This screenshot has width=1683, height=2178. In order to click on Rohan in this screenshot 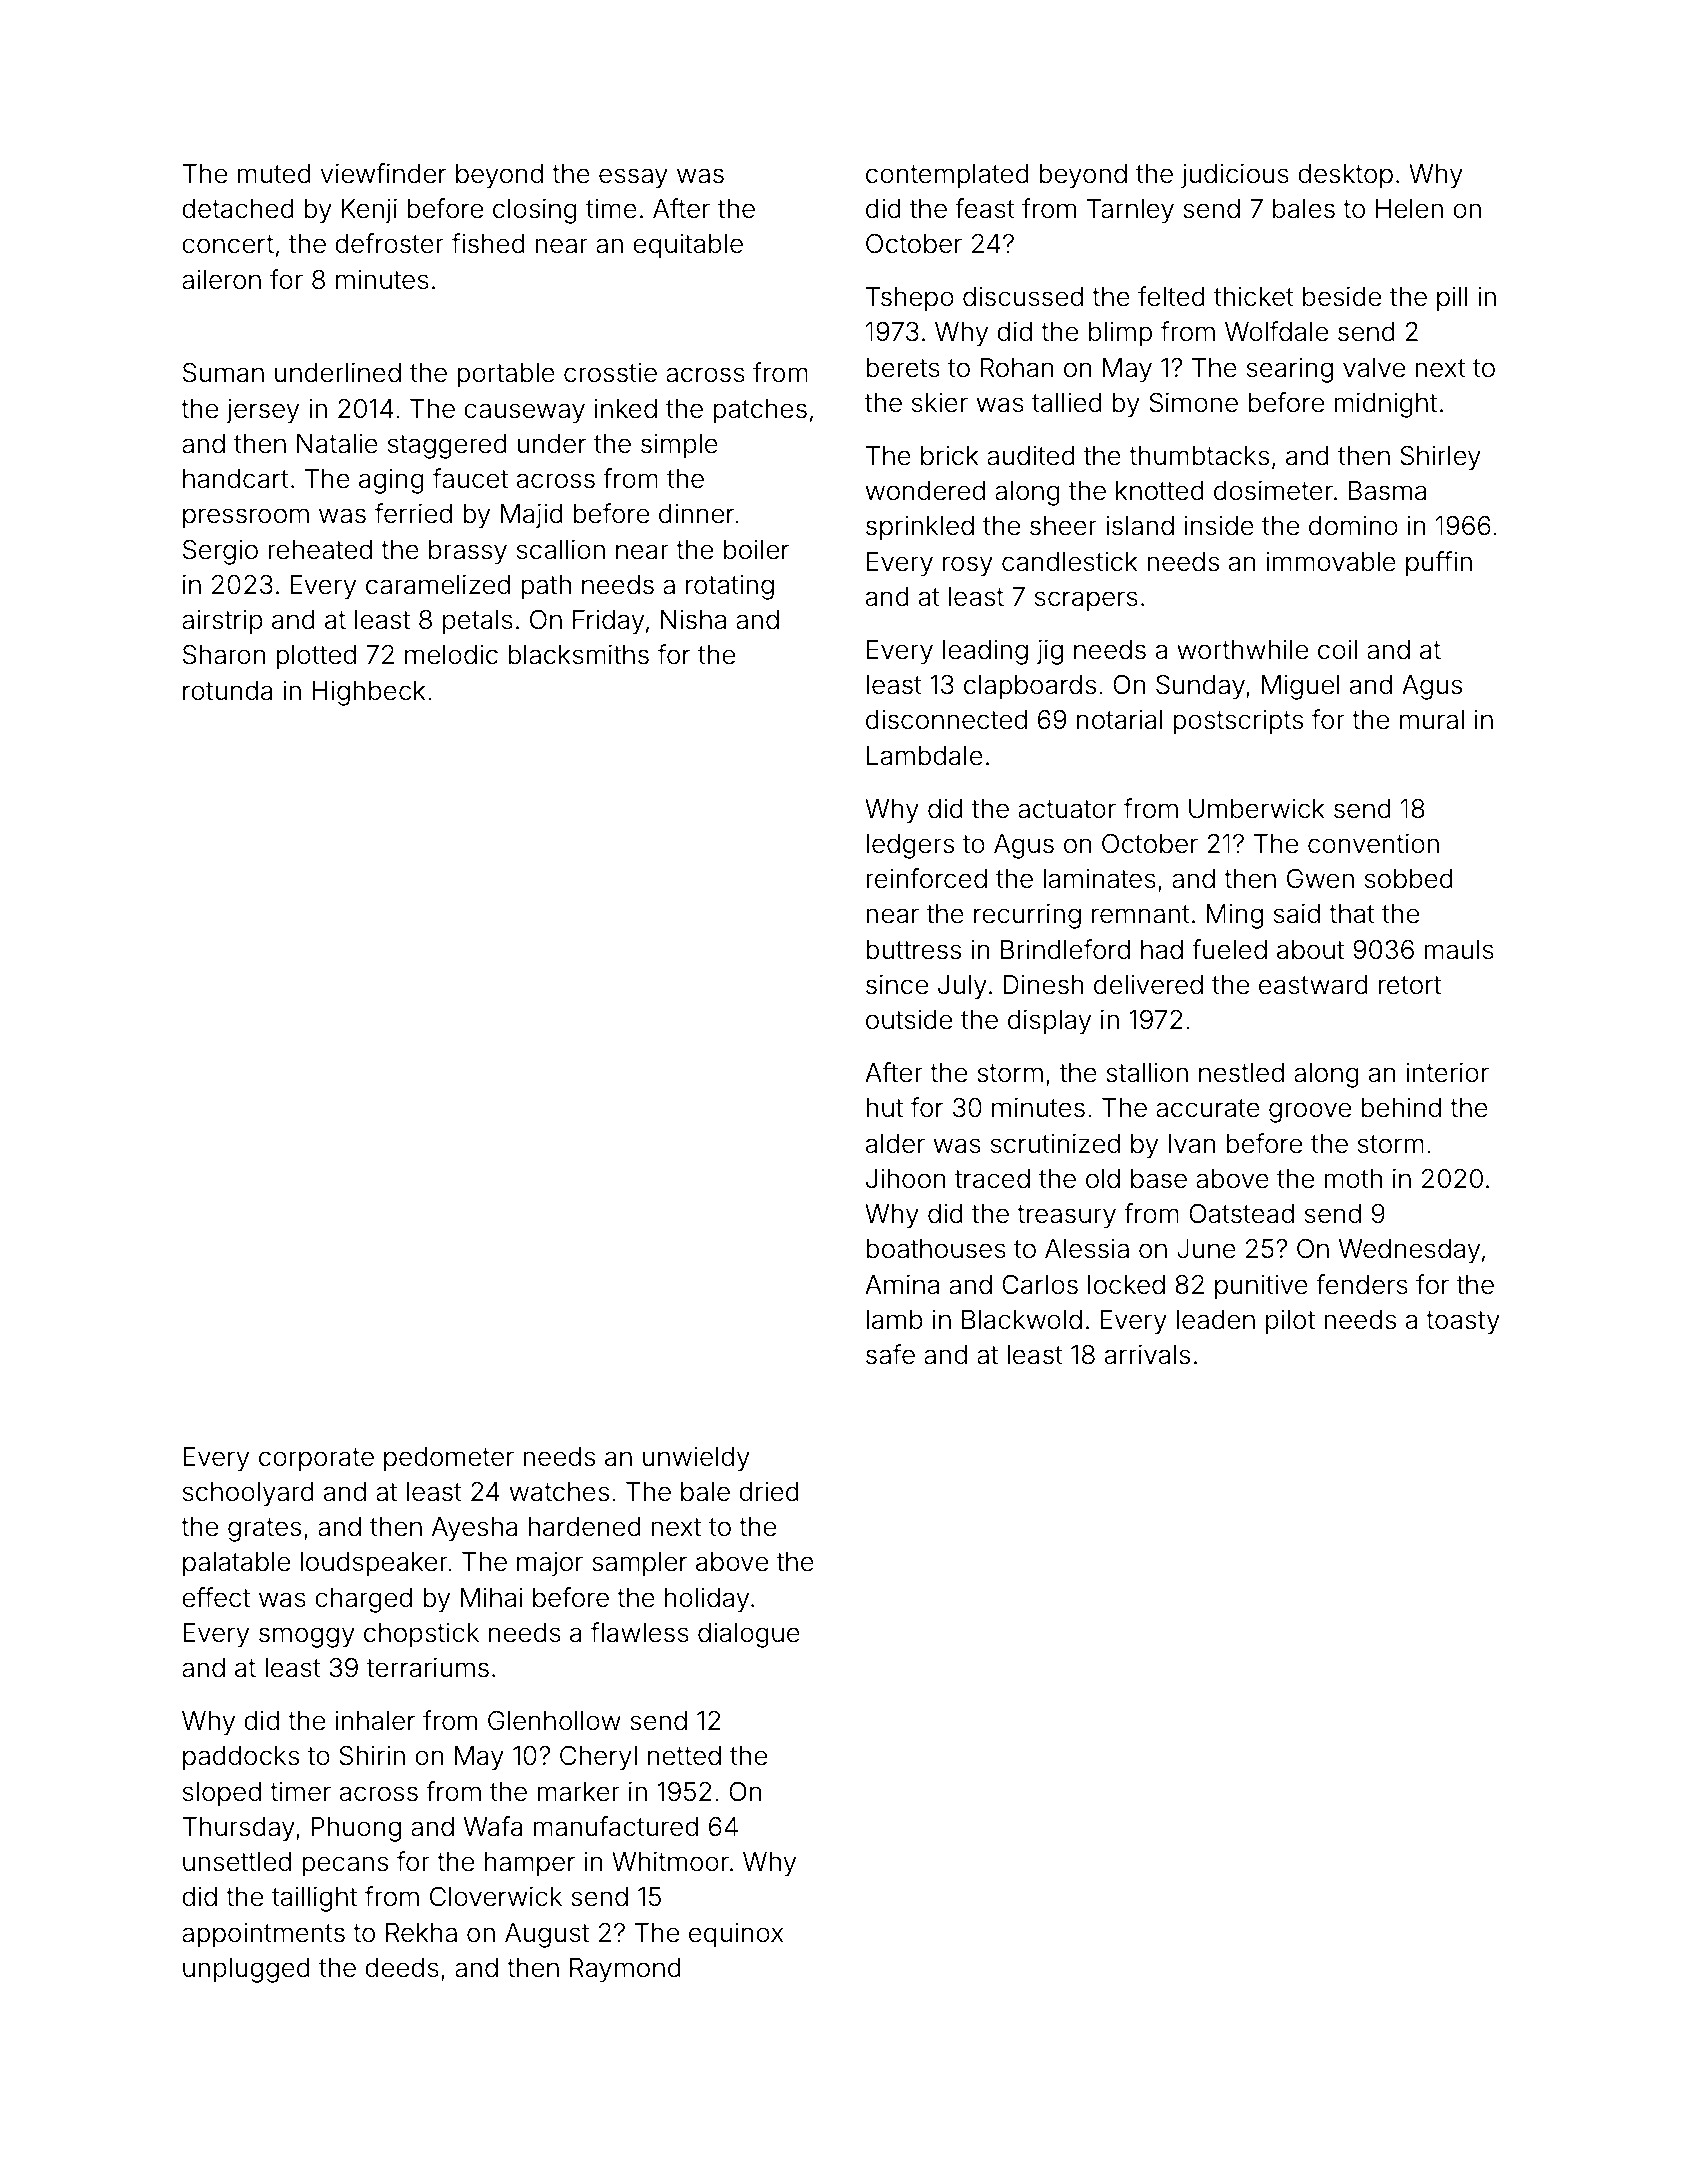, I will do `click(1017, 368)`.
